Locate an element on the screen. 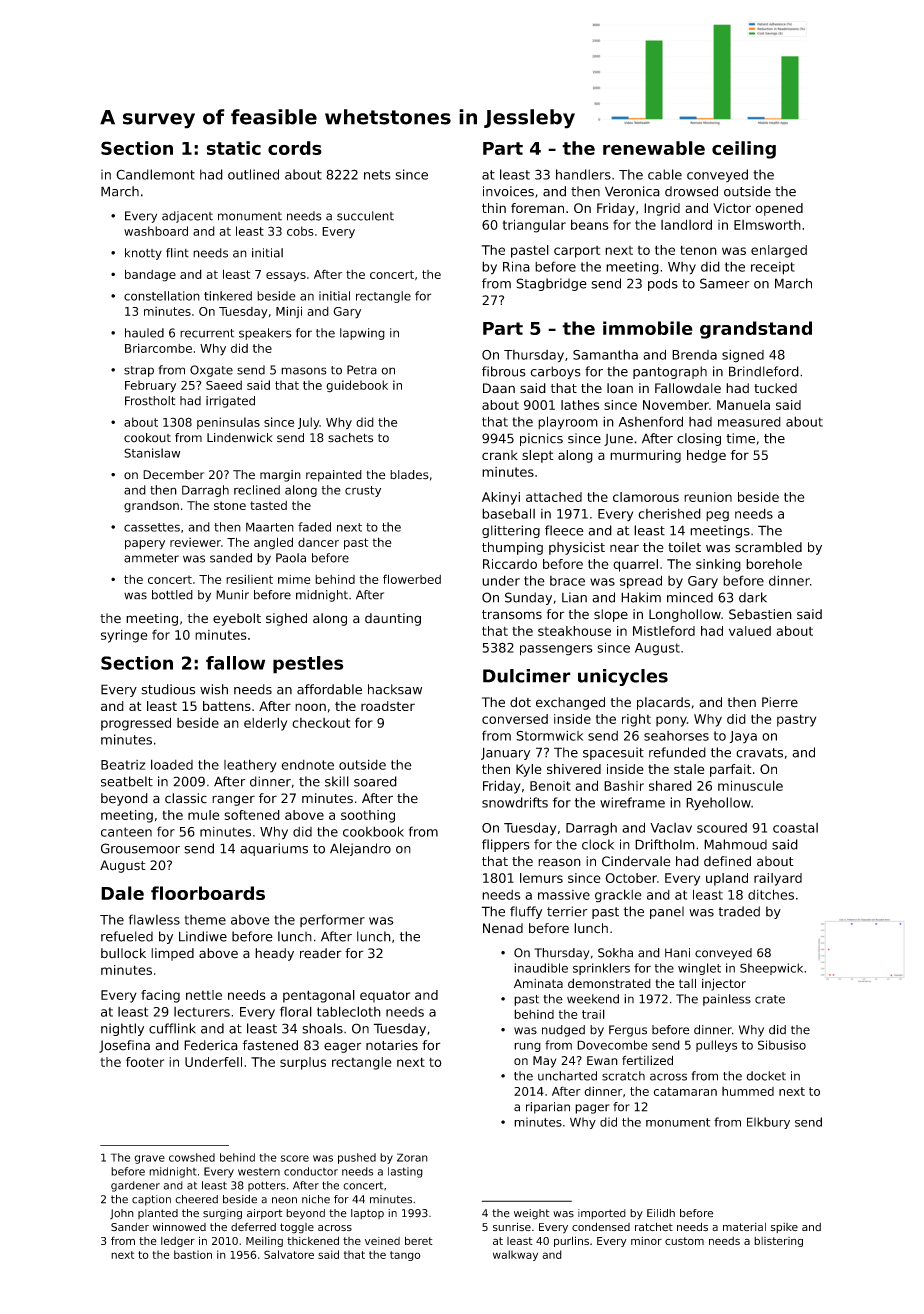  renewable is located at coordinates (654, 148).
